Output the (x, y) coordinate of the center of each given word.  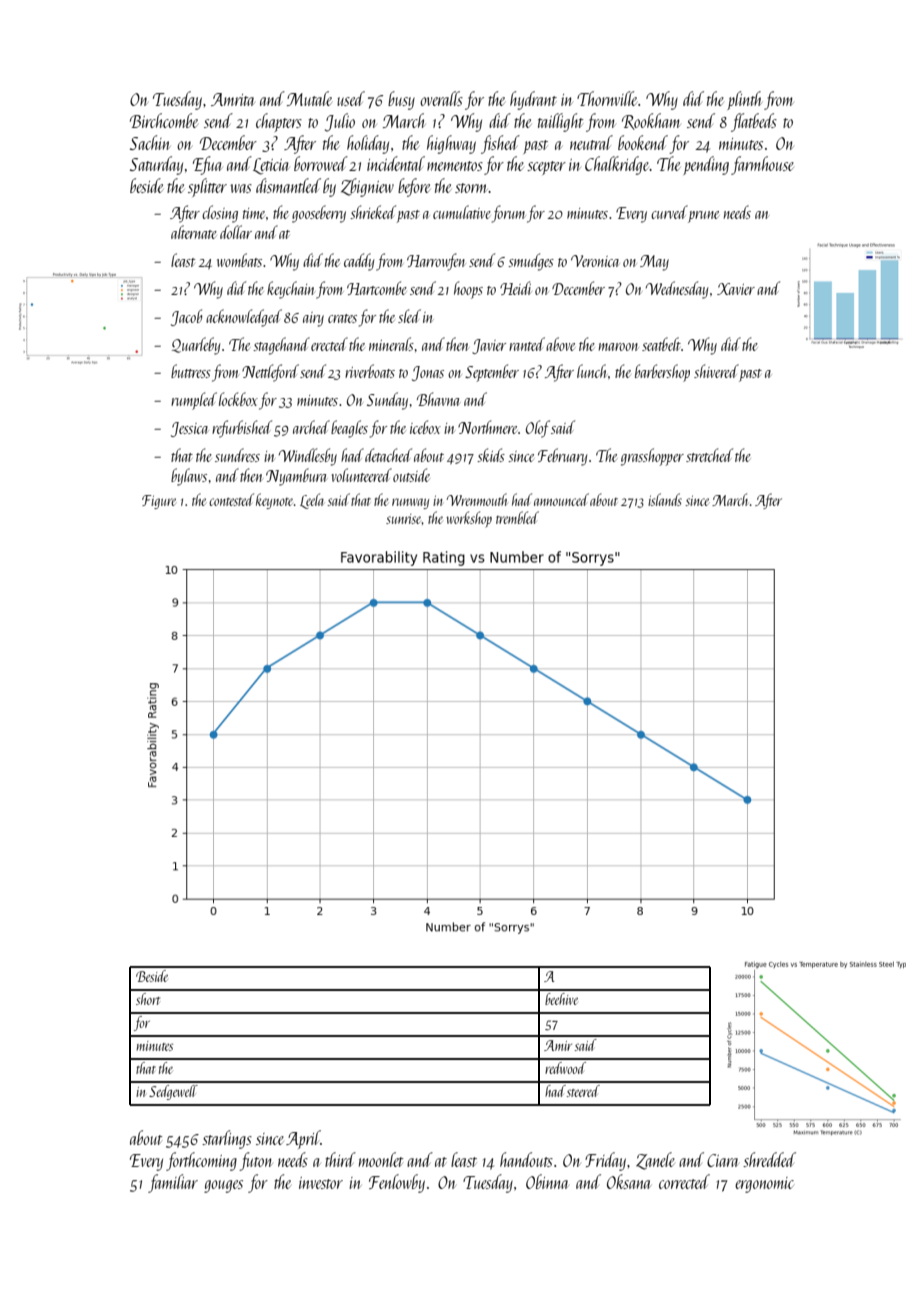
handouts (526, 1159)
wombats (239, 260)
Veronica (595, 261)
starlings (227, 1139)
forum (508, 214)
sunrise (404, 519)
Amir (558, 1045)
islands (665, 499)
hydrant (533, 100)
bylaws (189, 477)
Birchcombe (164, 120)
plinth (744, 100)
